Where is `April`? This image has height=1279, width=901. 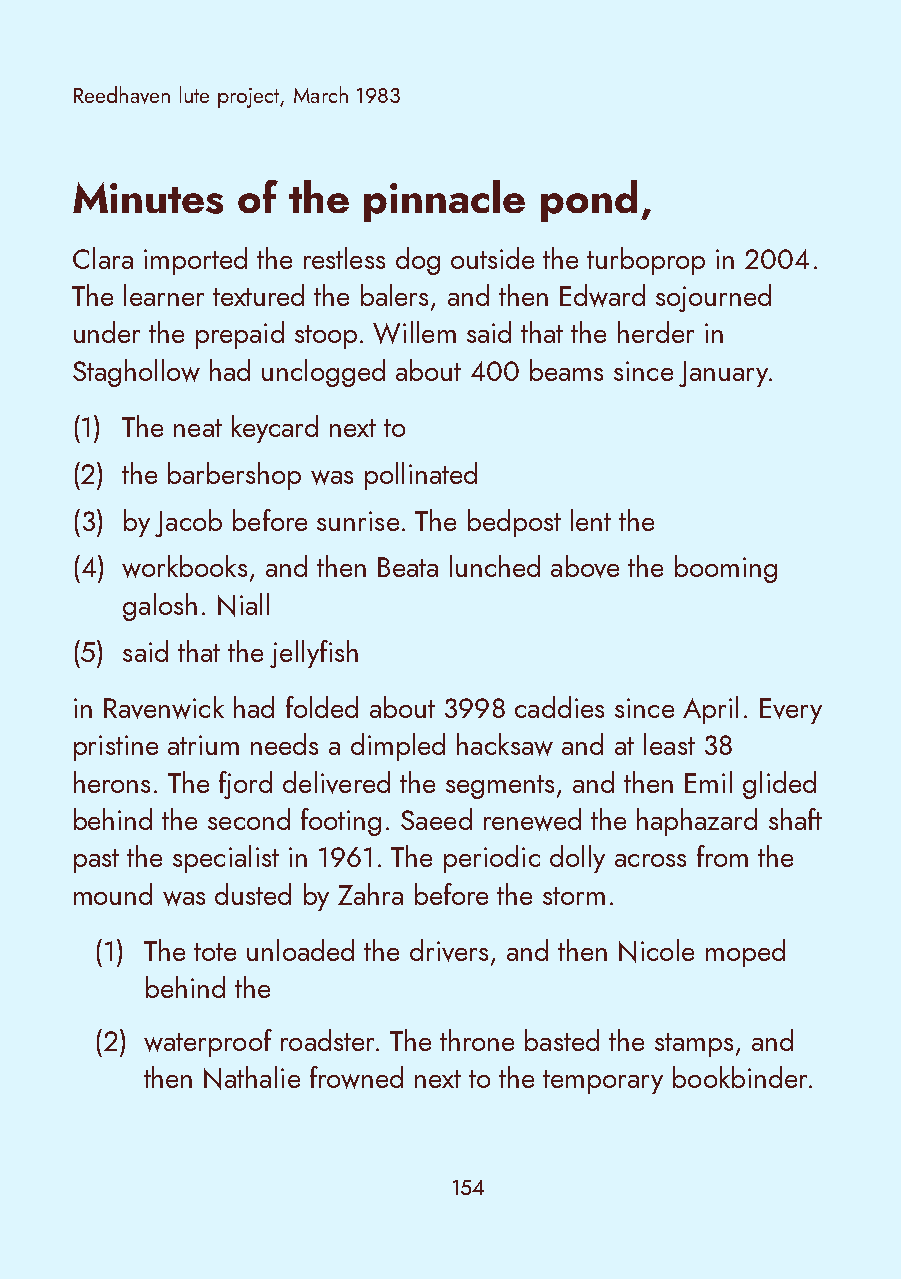
April is located at coordinates (710, 710).
